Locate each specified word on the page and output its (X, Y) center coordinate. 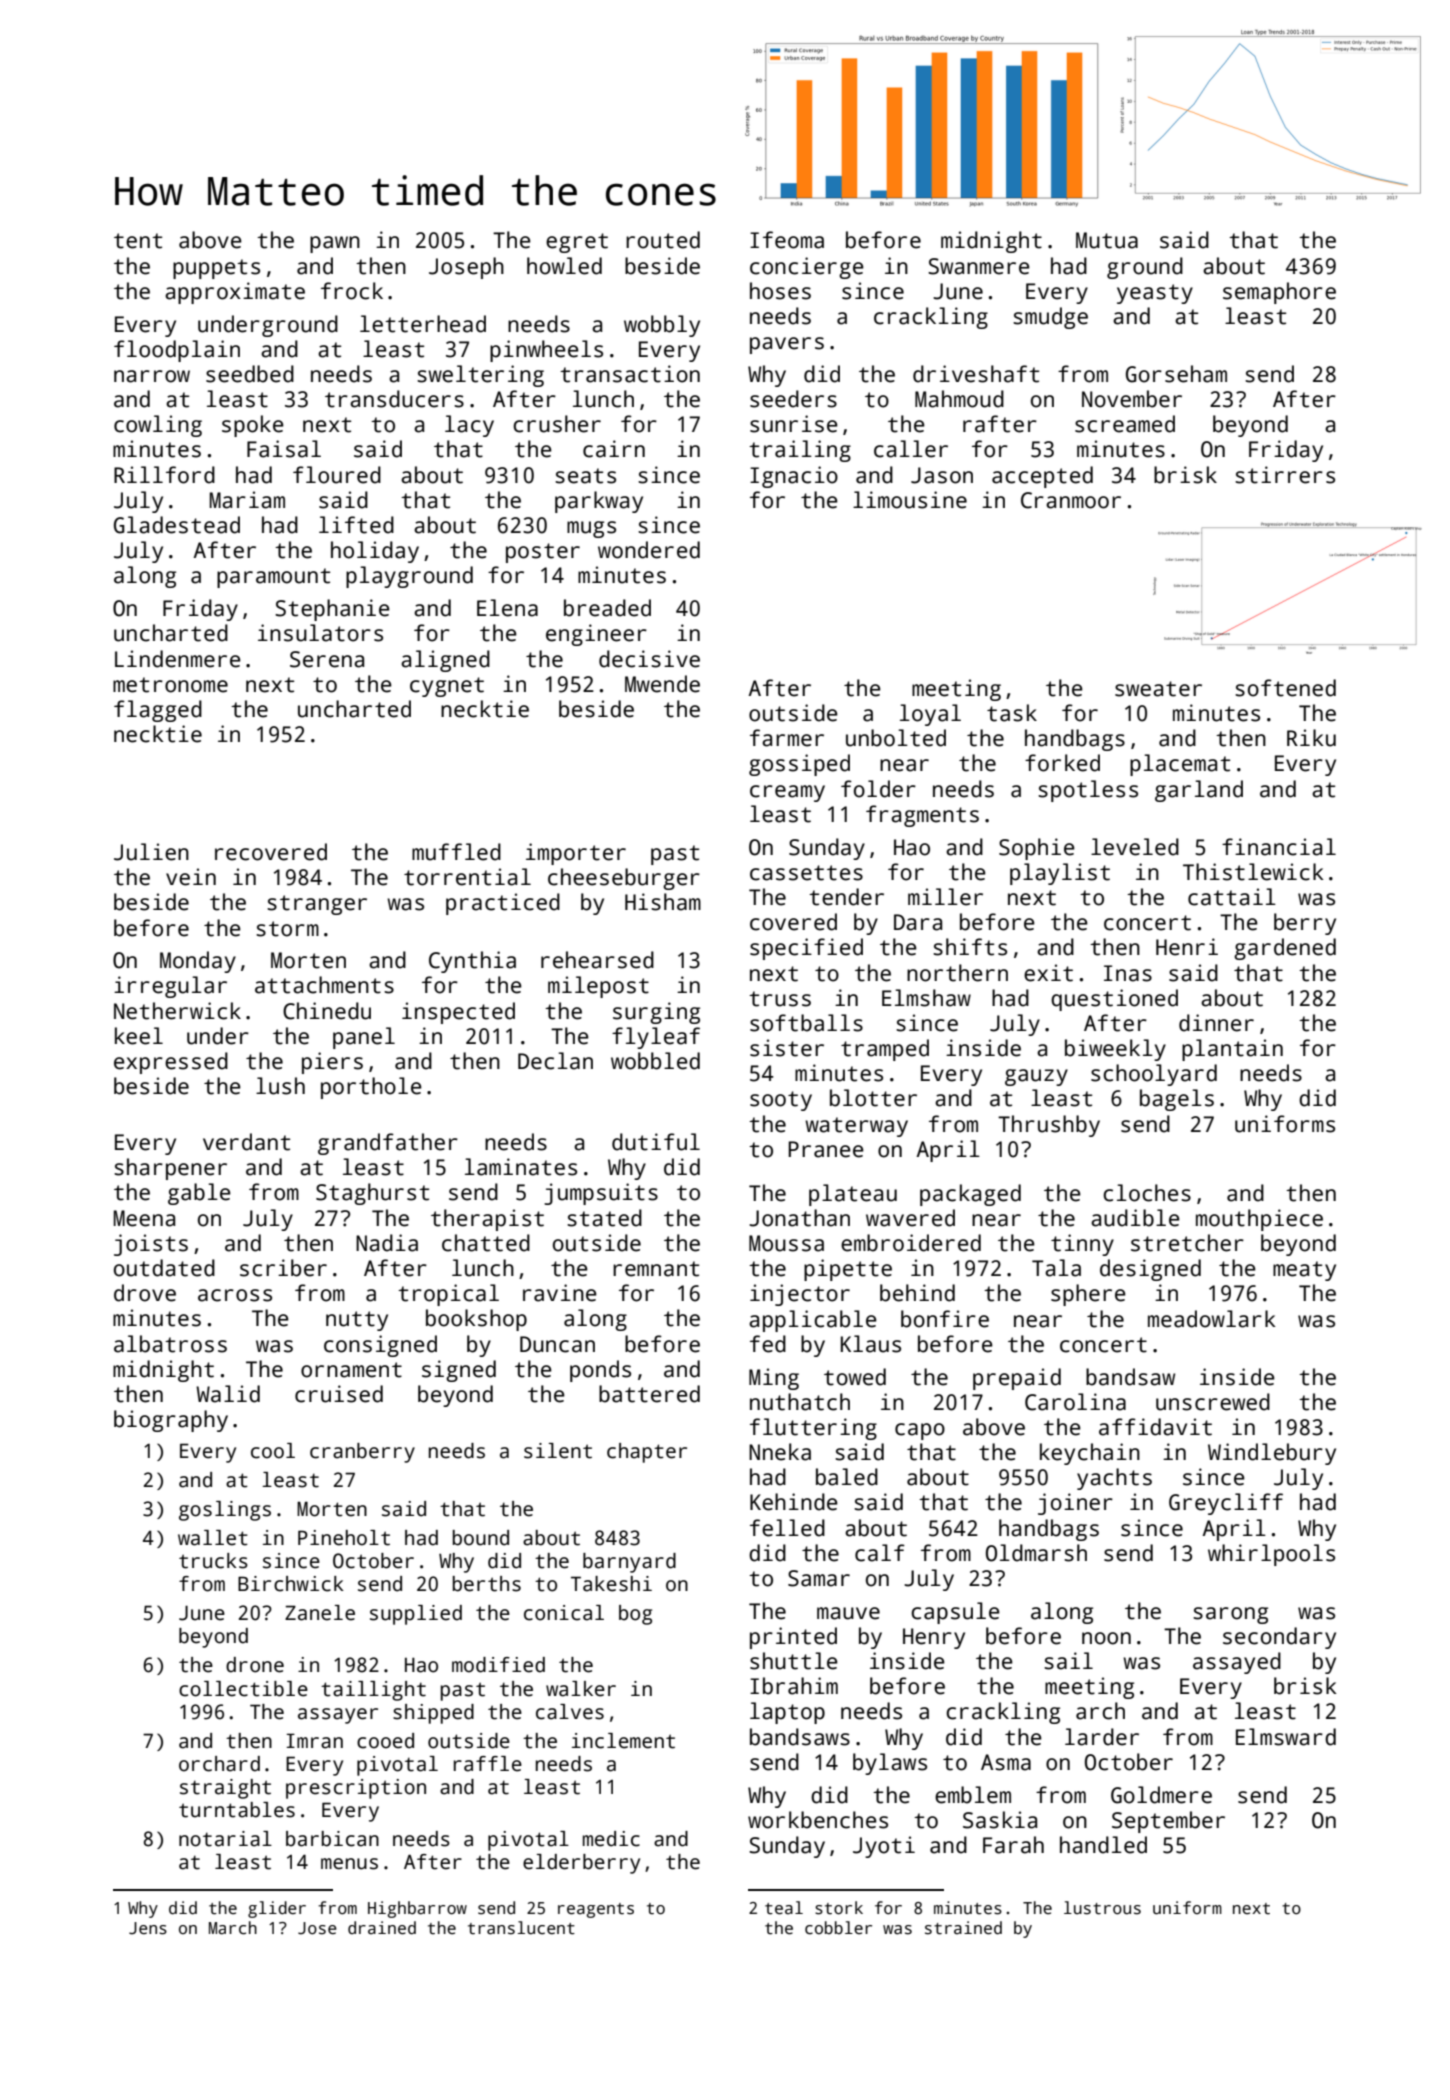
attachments (324, 985)
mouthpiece (1259, 1220)
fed (768, 1344)
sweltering (480, 376)
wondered (649, 550)
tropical (448, 1295)
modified (498, 1665)
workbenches (818, 1820)
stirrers (1285, 475)
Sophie (1037, 849)
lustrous (1102, 1908)
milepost (598, 987)
